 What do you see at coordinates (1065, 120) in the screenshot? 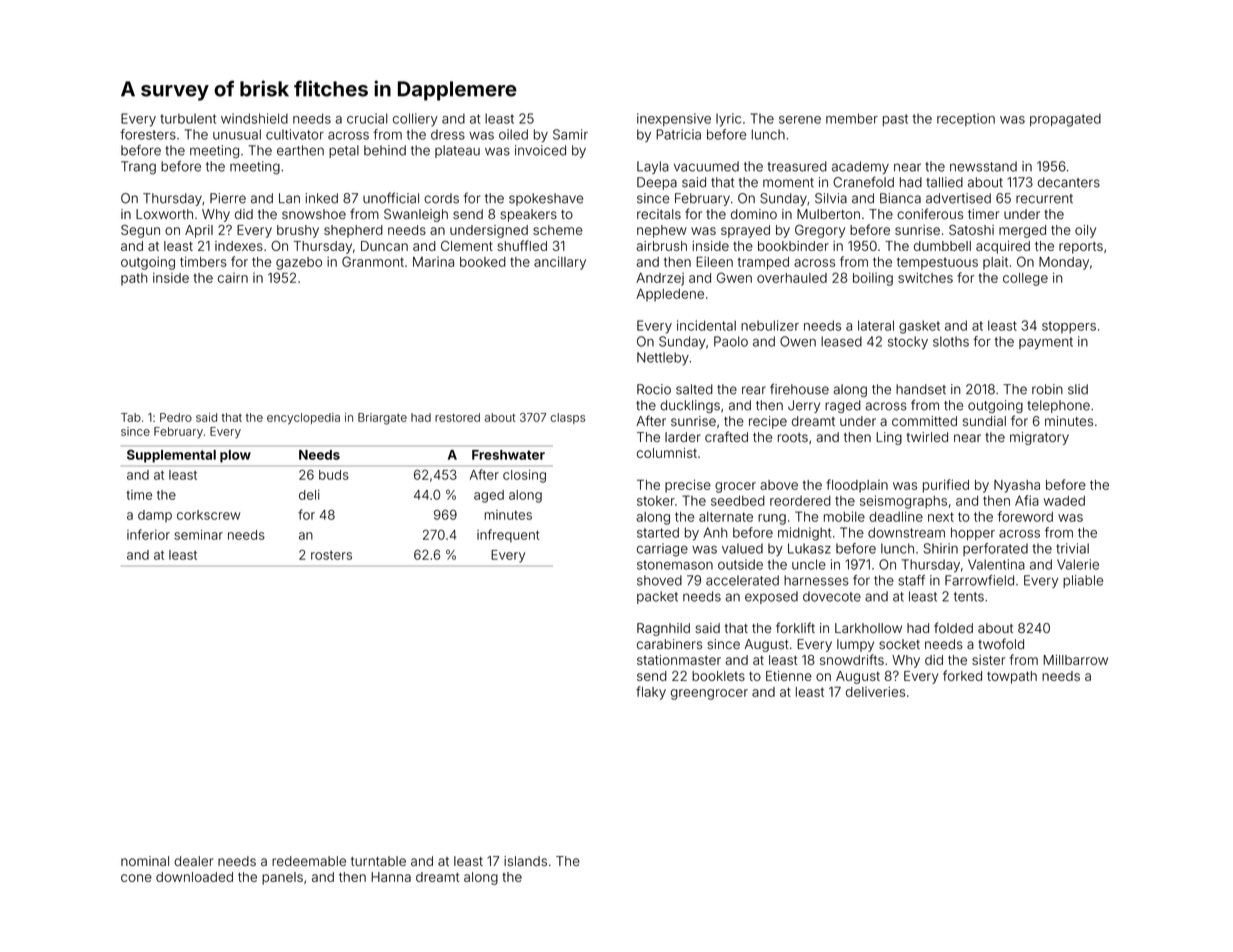
I see `propagated` at bounding box center [1065, 120].
